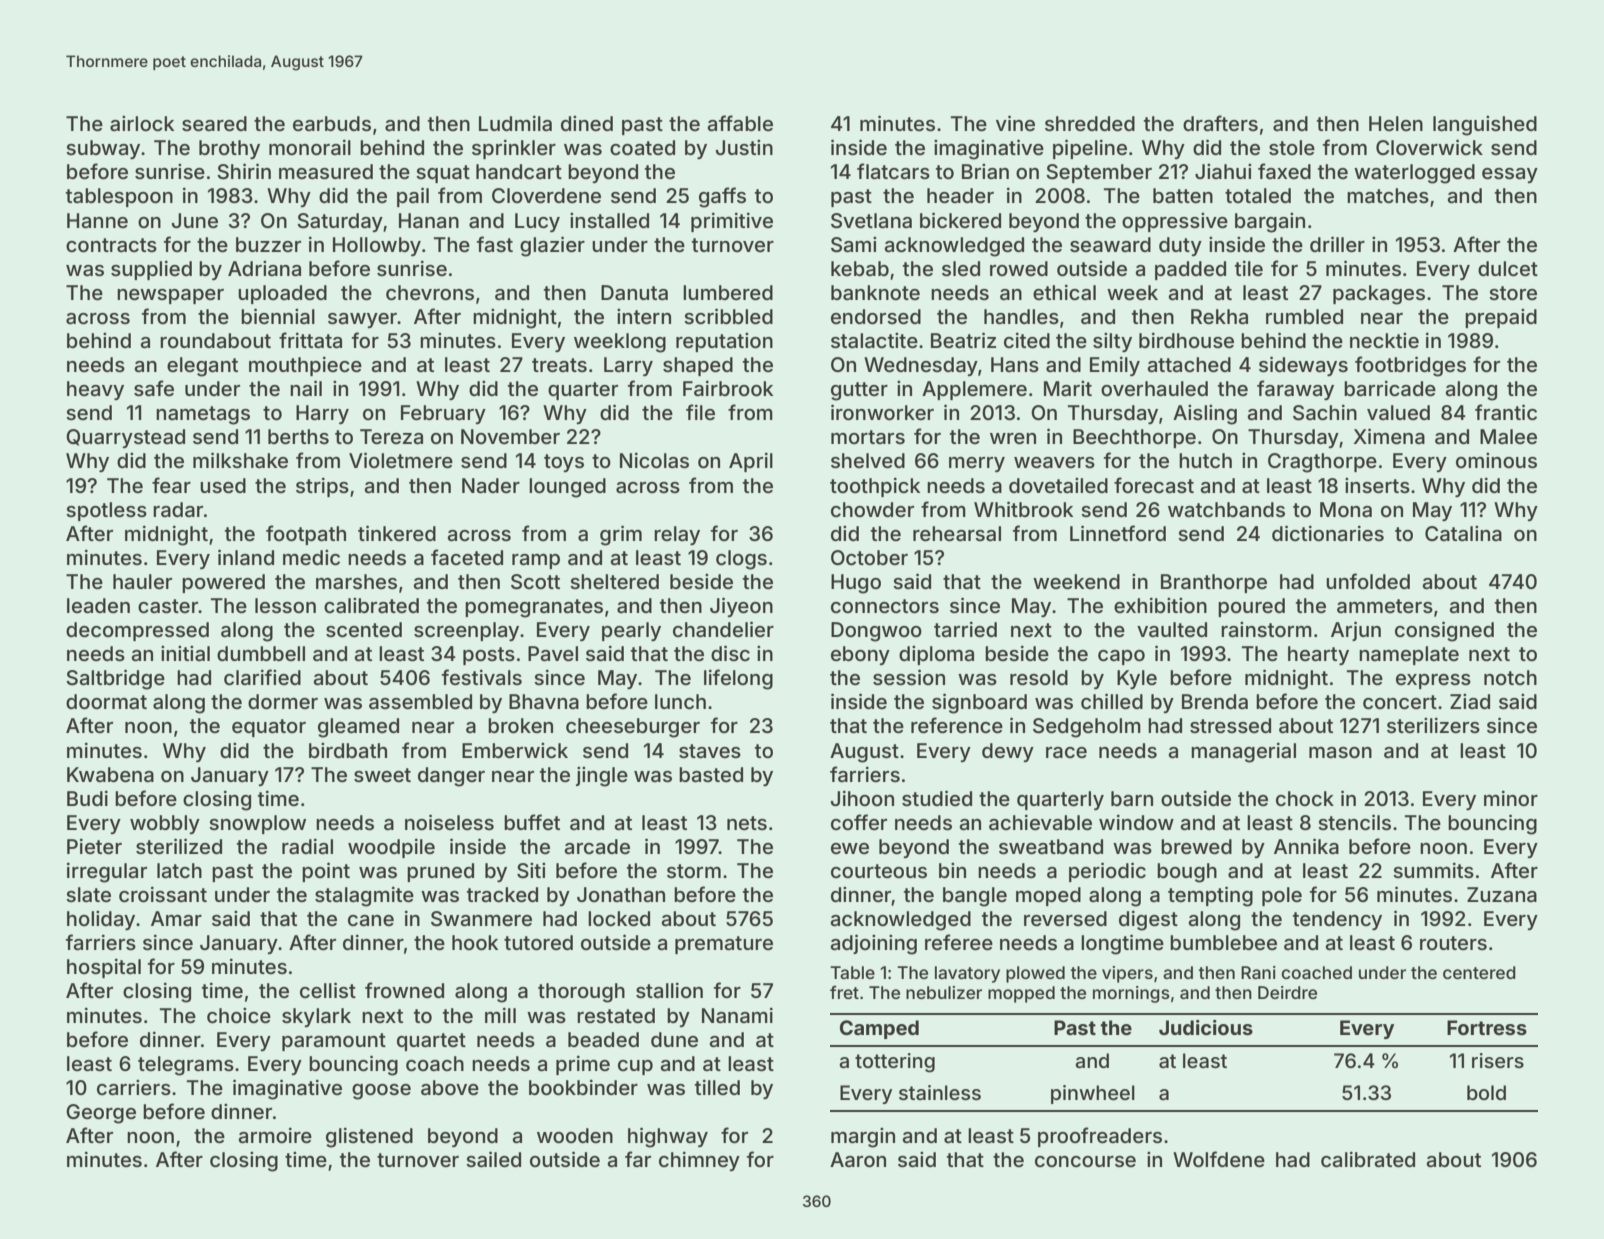 Image resolution: width=1604 pixels, height=1239 pixels. I want to click on staves, so click(710, 751).
